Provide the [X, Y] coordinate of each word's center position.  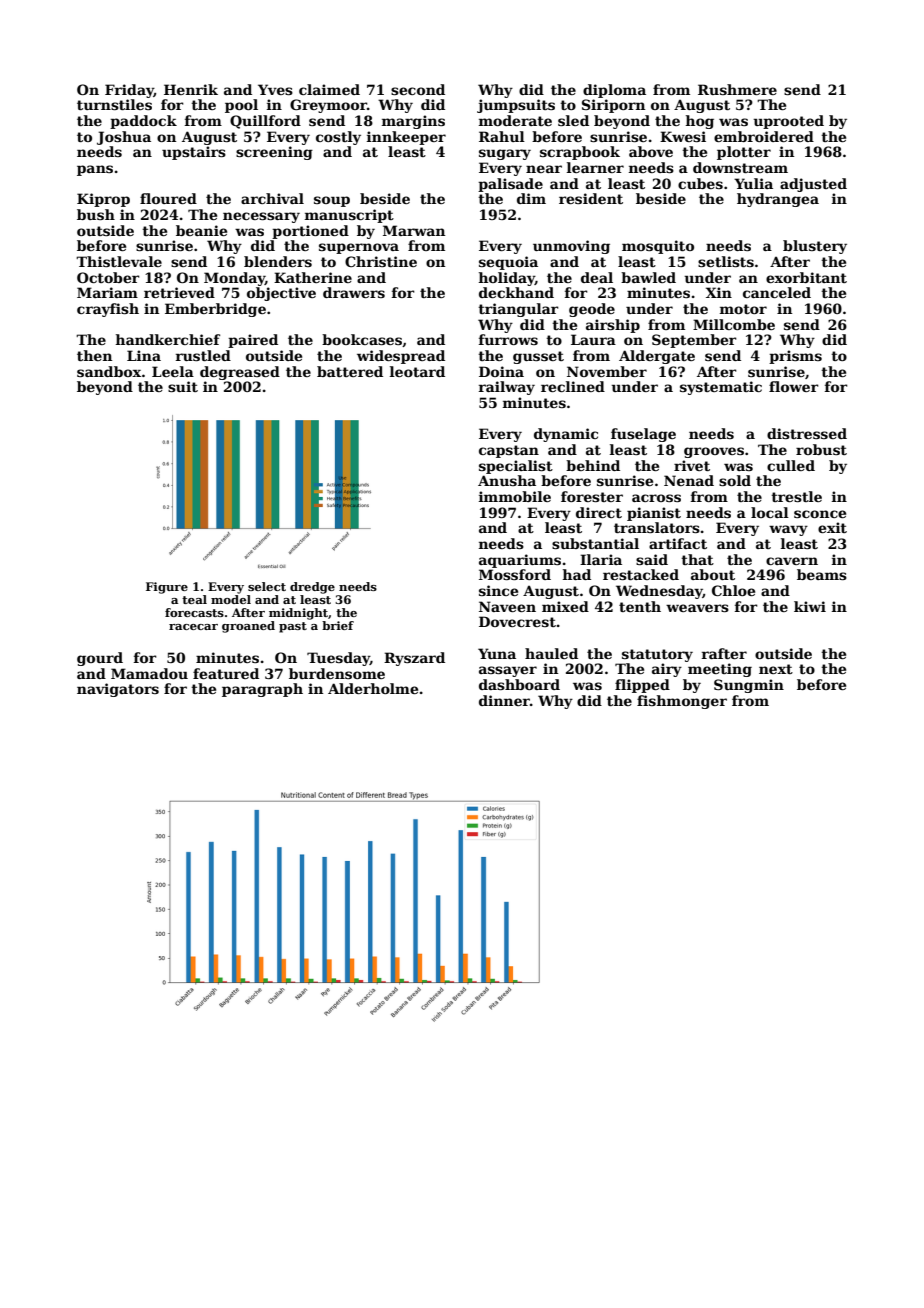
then [94, 355]
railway [507, 388]
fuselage [643, 435]
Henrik [191, 89]
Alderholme [373, 688]
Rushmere [737, 89]
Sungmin [749, 686]
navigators [118, 690]
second [418, 89]
